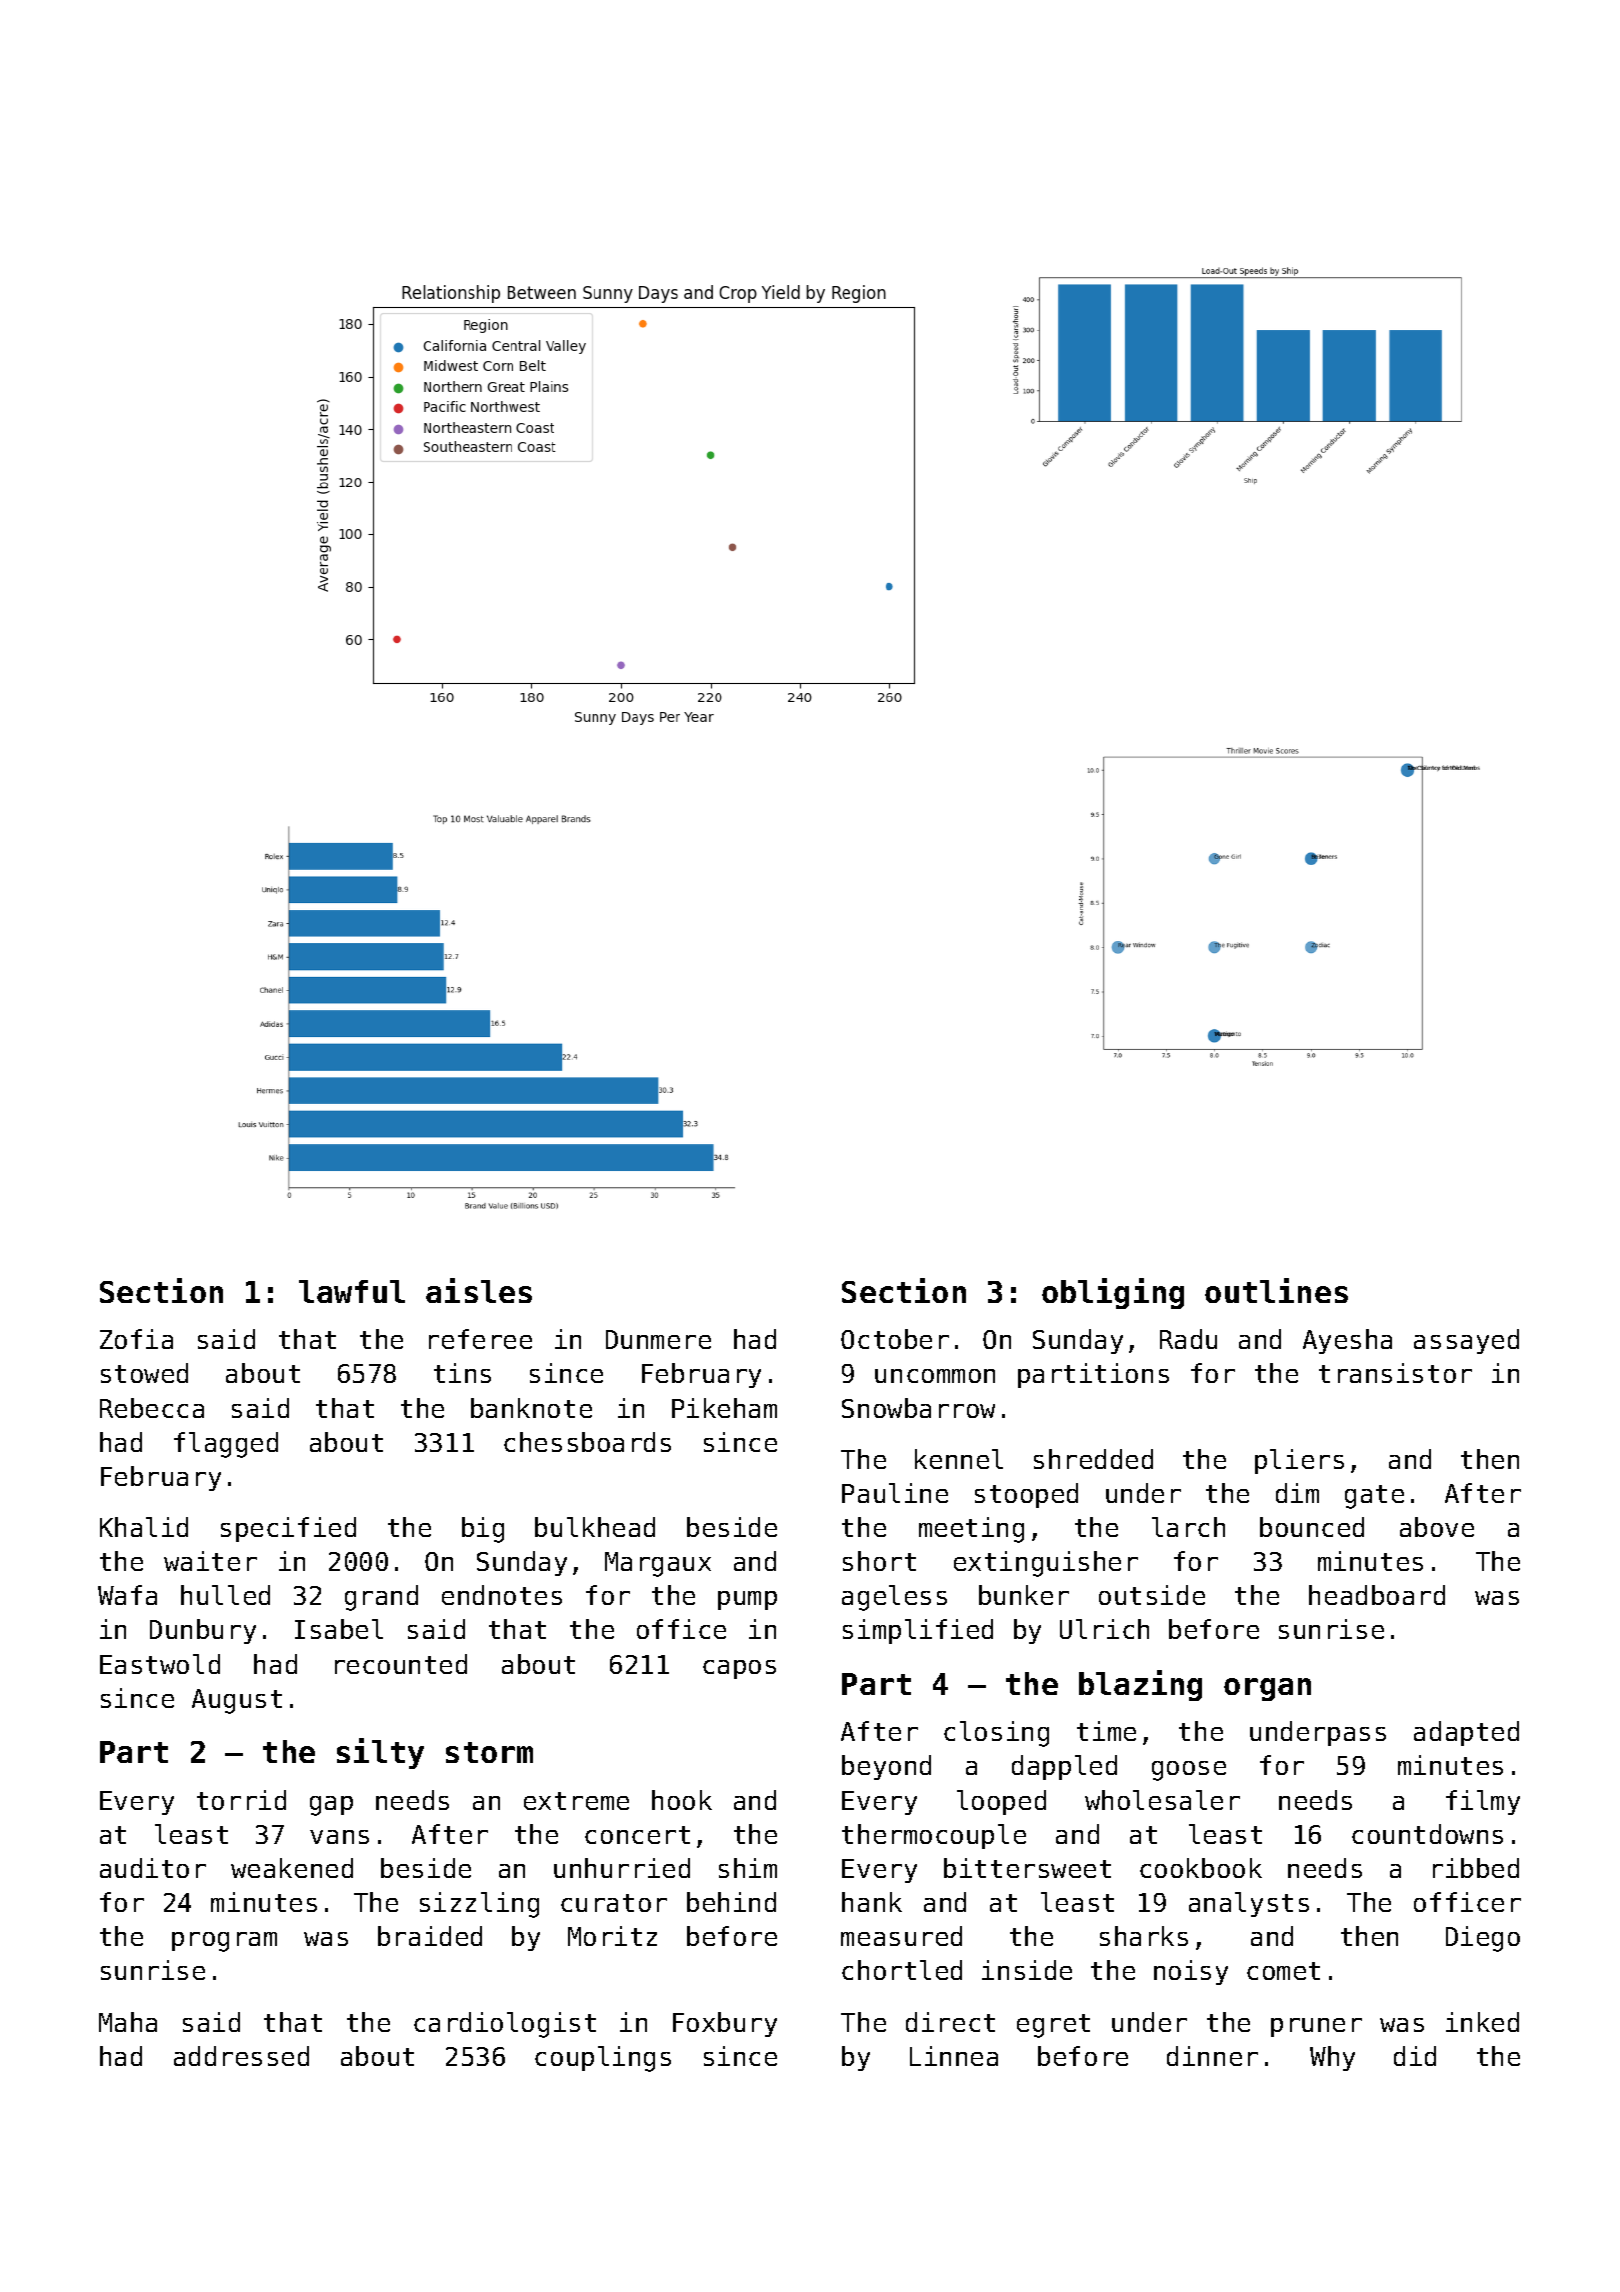 The width and height of the screenshot is (1620, 2292). What do you see at coordinates (725, 2024) in the screenshot?
I see `Foxbury` at bounding box center [725, 2024].
